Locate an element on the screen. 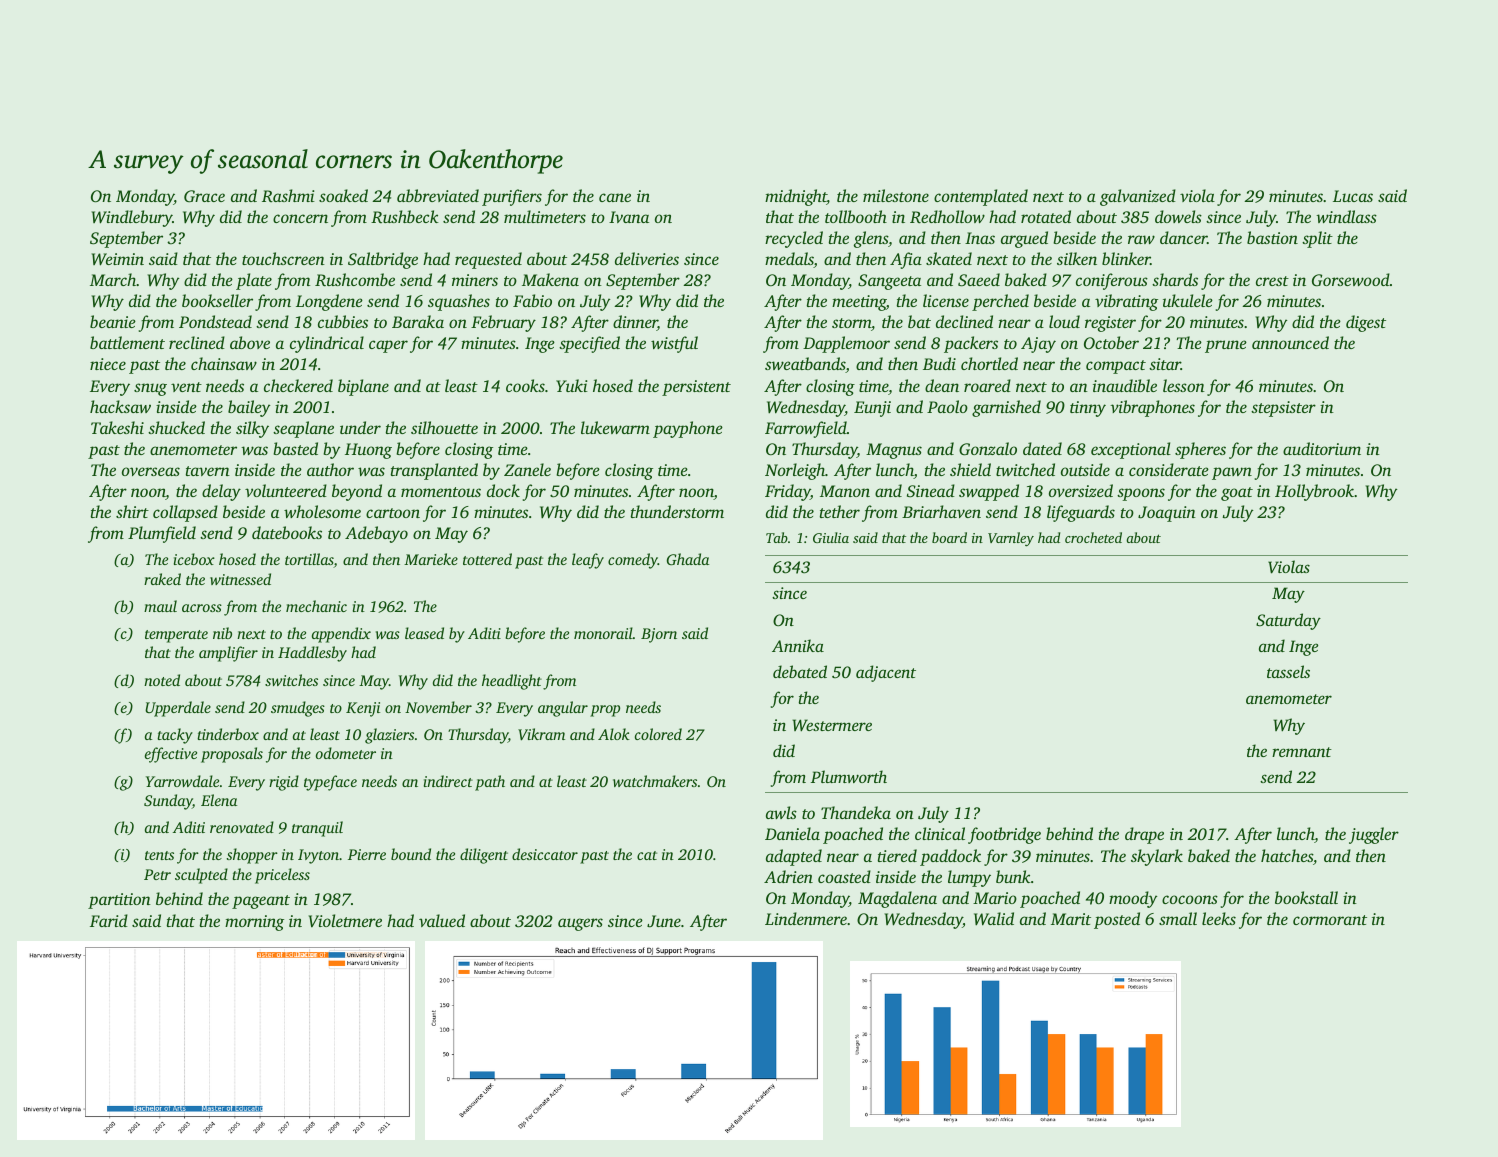 The height and width of the screenshot is (1157, 1498). stepsister is located at coordinates (1283, 409).
